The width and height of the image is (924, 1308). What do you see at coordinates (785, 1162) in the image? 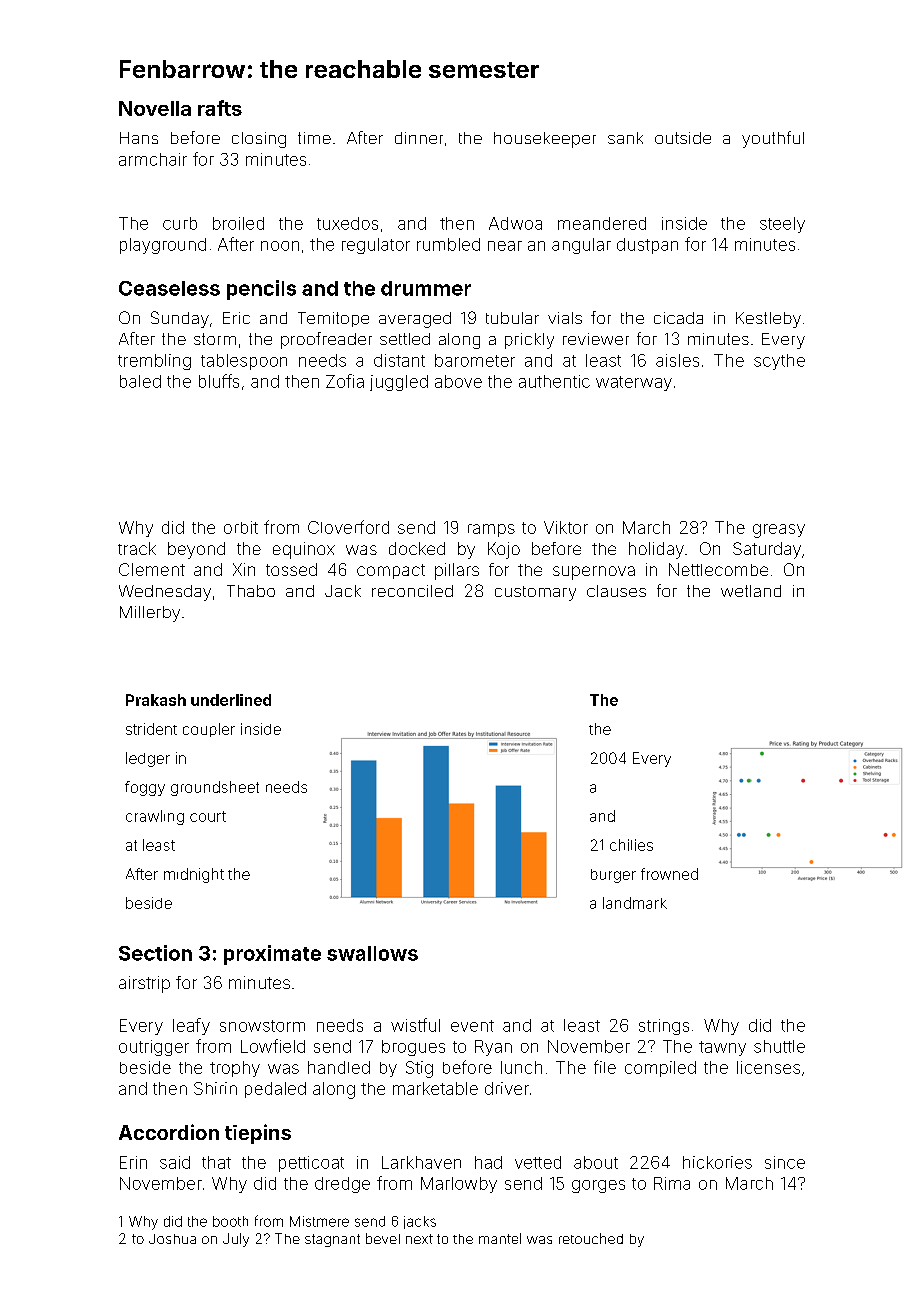
I see `since` at bounding box center [785, 1162].
